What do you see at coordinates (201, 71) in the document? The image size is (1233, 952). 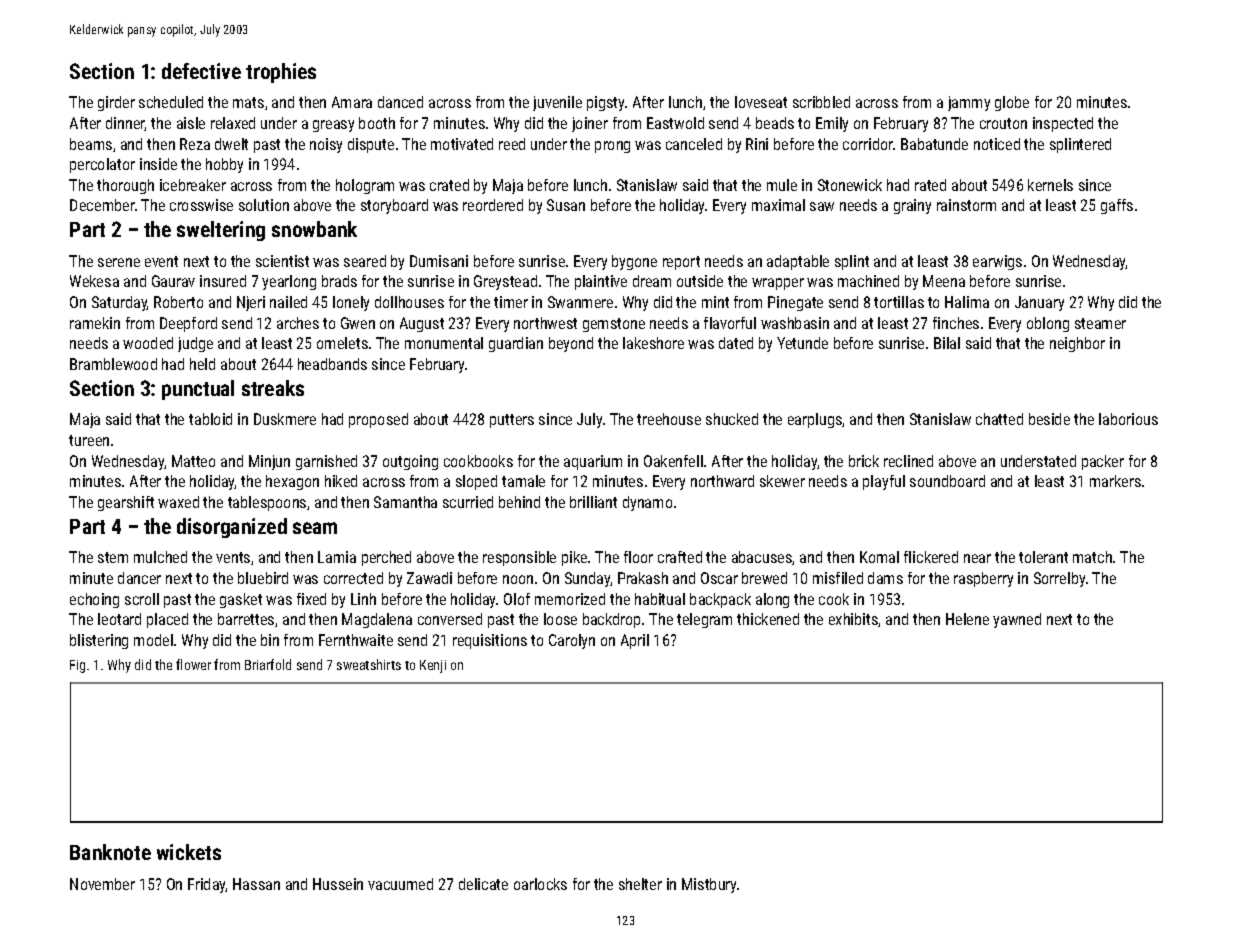 I see `defective` at bounding box center [201, 71].
